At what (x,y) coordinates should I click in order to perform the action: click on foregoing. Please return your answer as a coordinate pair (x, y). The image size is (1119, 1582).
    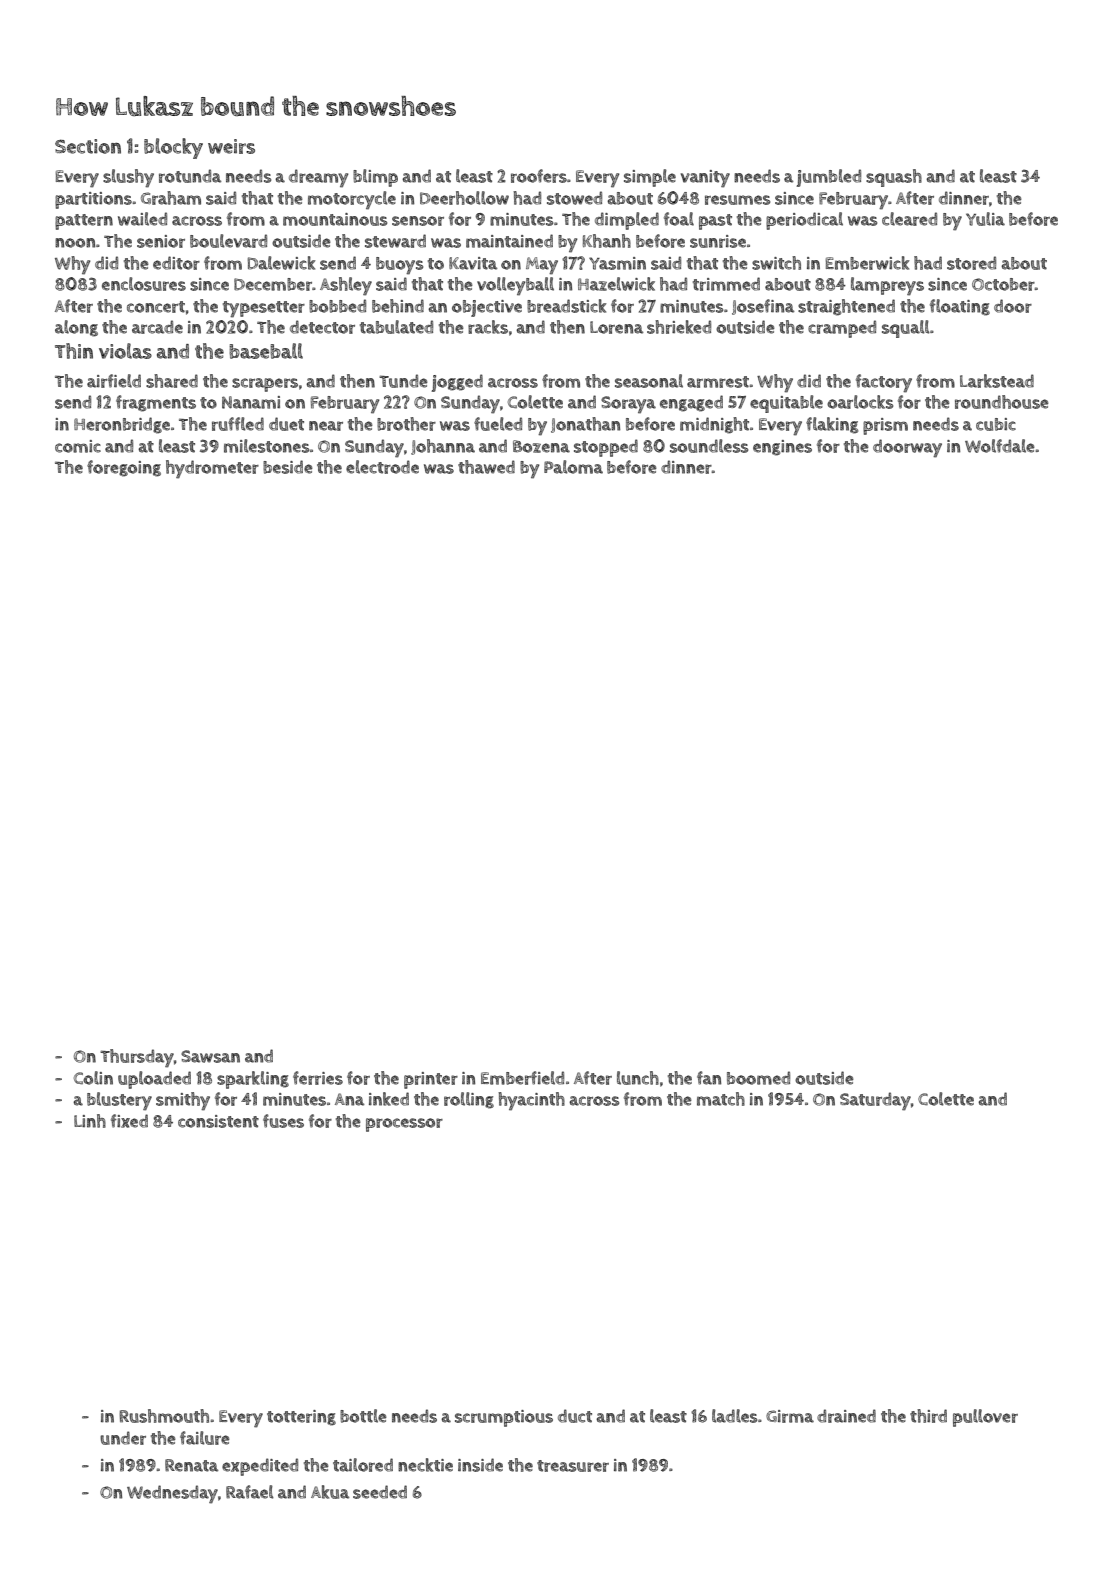
    Looking at the image, I should click on (124, 468).
